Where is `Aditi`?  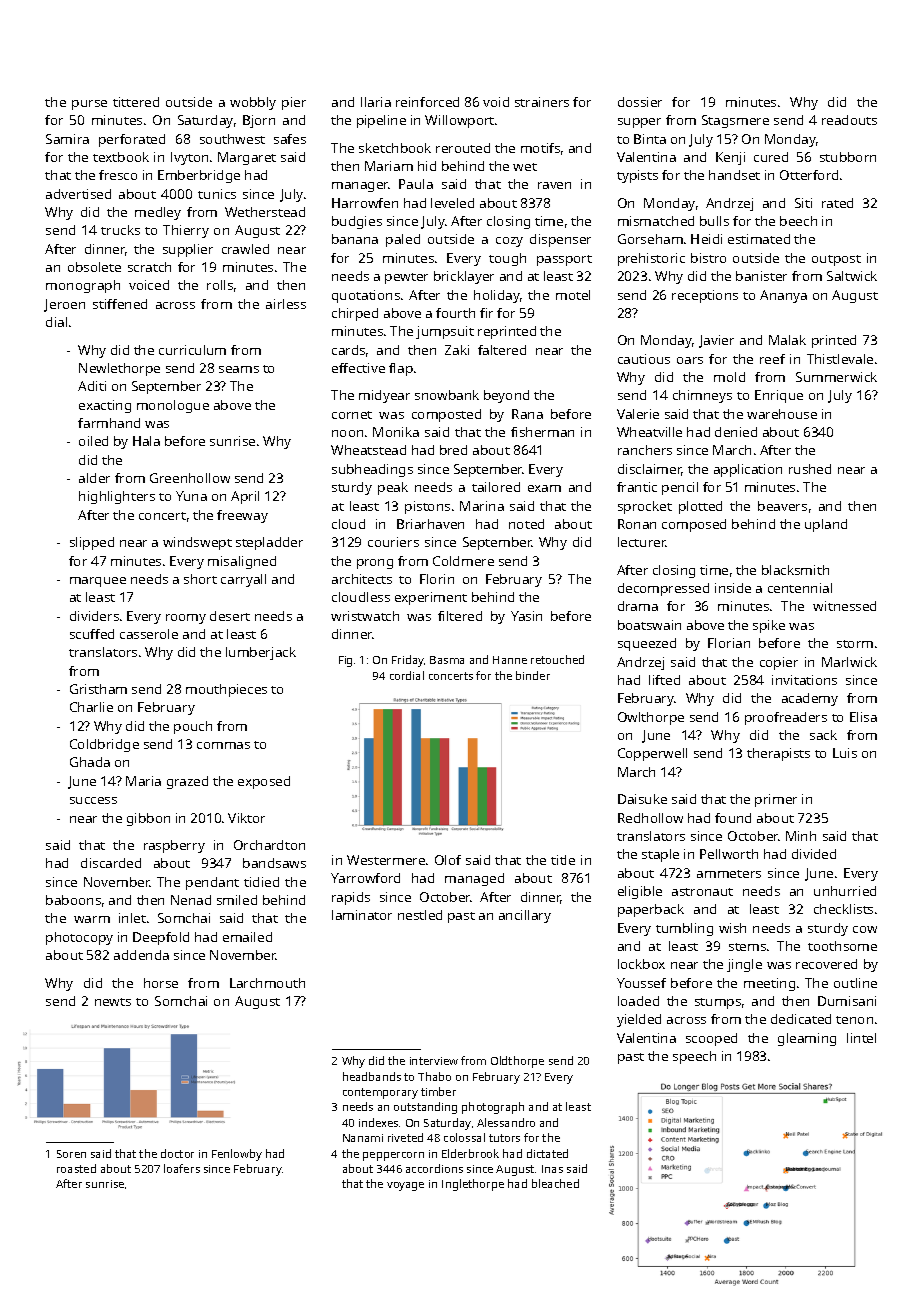 Aditi is located at coordinates (92, 386).
